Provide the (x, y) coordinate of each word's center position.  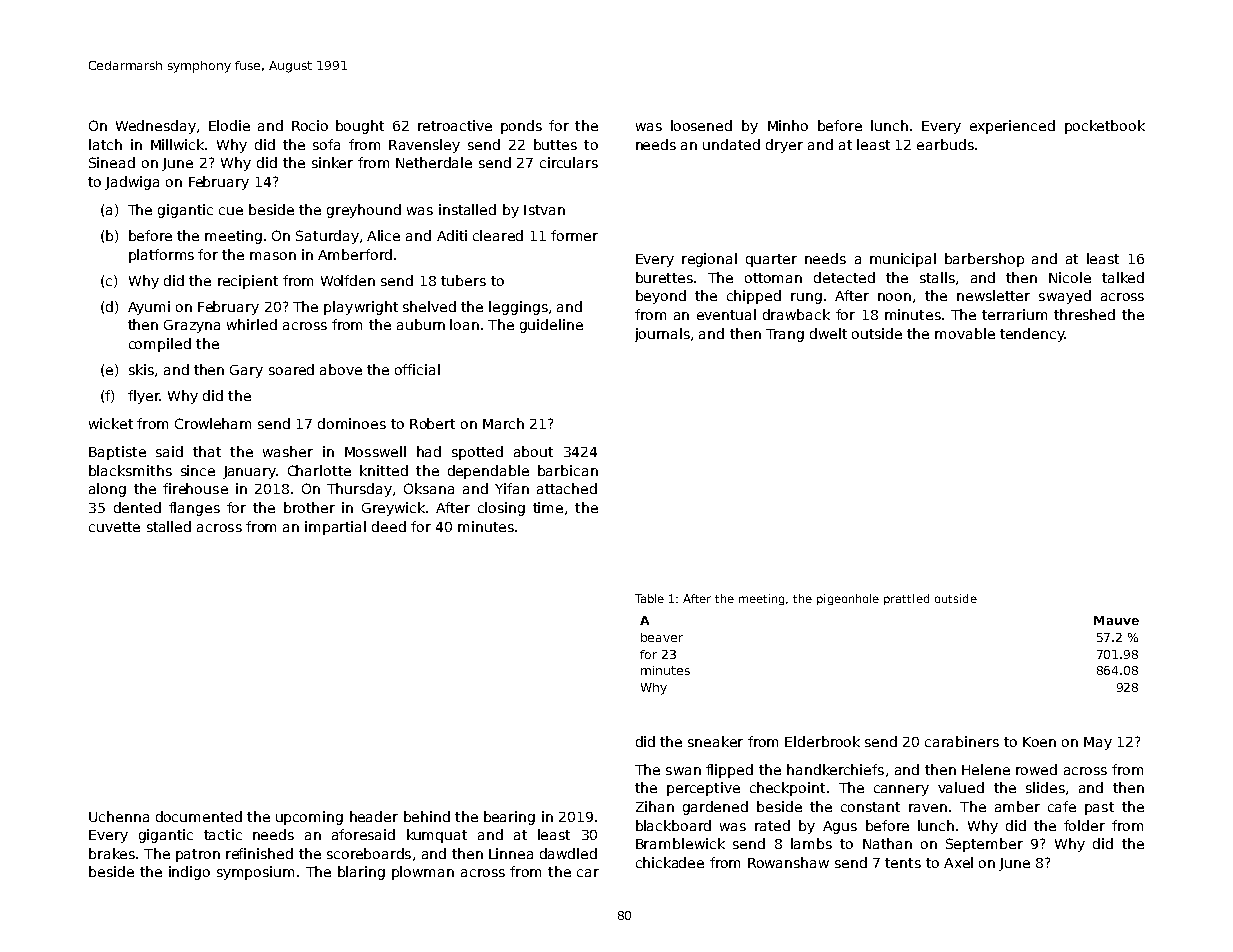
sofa (326, 144)
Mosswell (375, 451)
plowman (423, 873)
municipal (903, 260)
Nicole (1070, 277)
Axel (958, 862)
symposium (255, 873)
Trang (785, 335)
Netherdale (434, 162)
